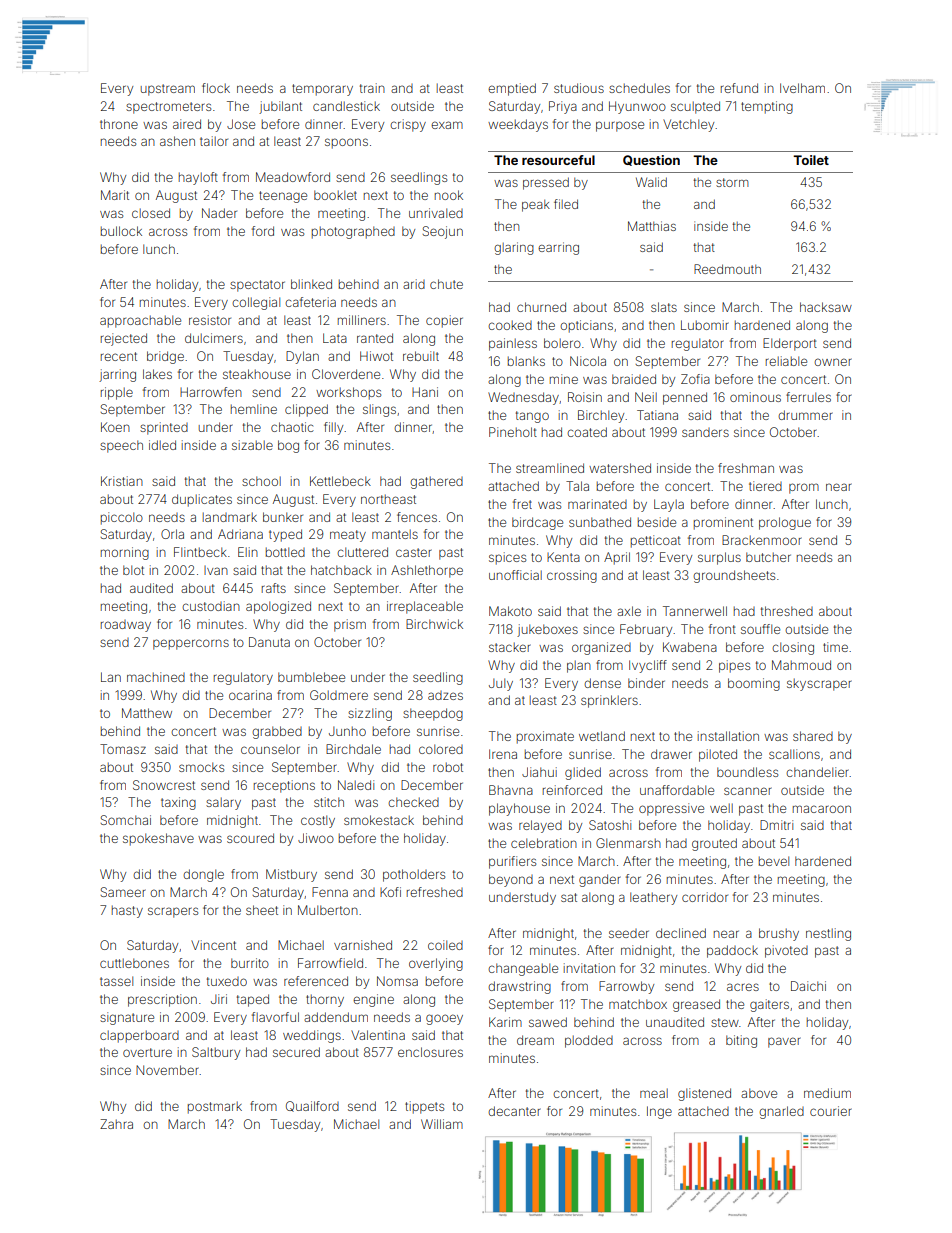 This screenshot has width=952, height=1233. I want to click on gathered, so click(436, 482).
